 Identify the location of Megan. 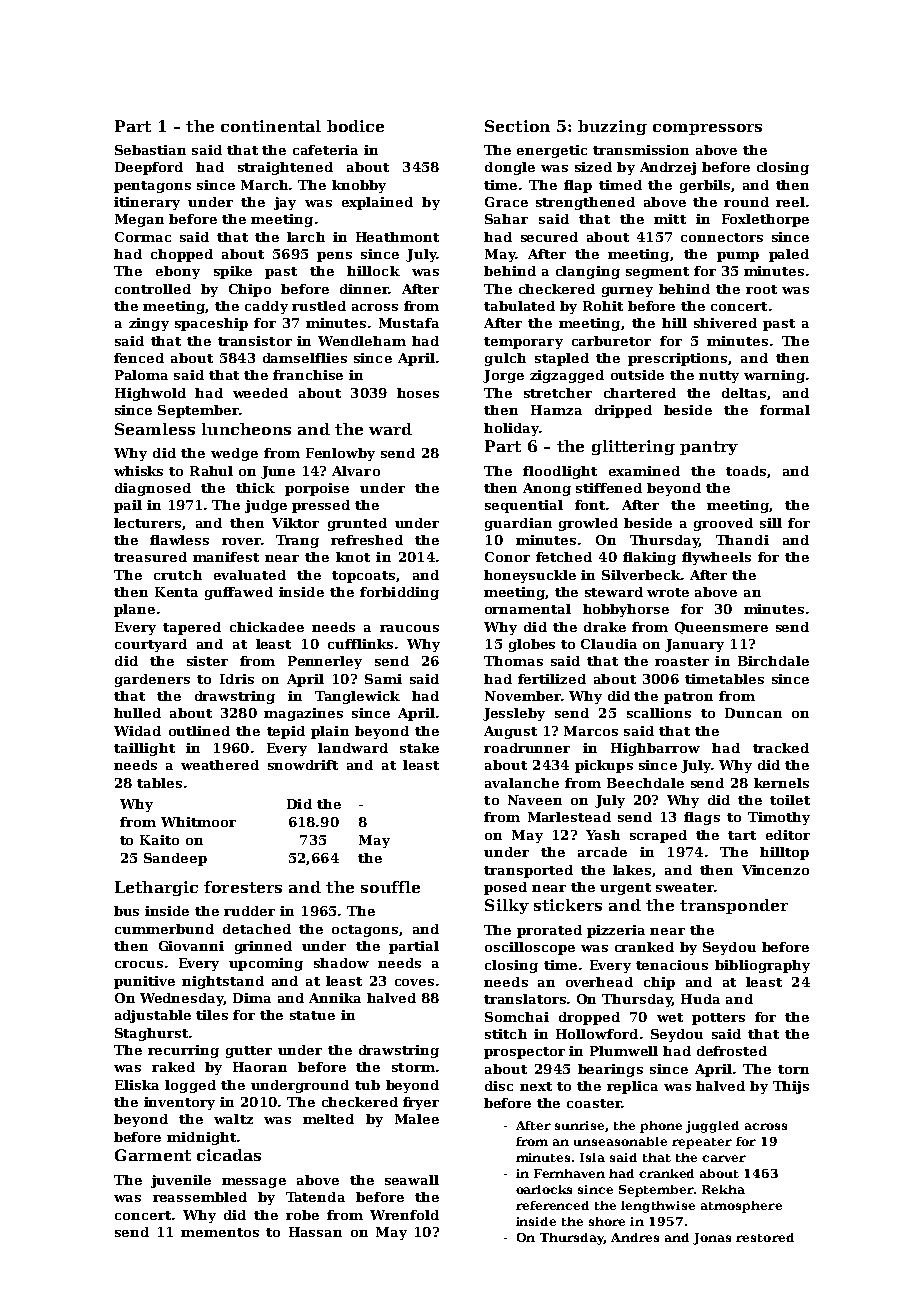
(139, 220).
